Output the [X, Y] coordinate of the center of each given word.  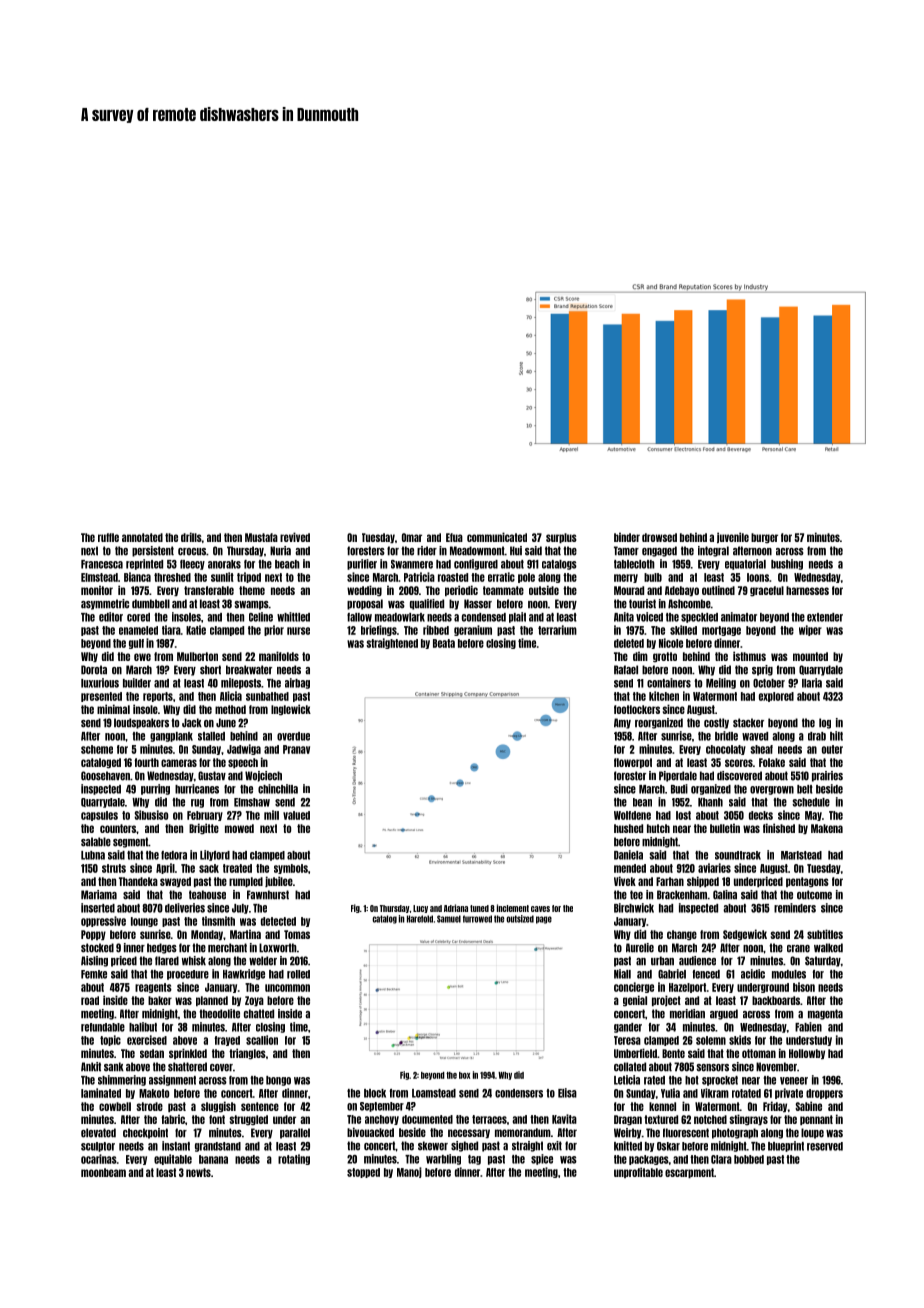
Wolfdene [632, 815]
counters [118, 828]
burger [764, 538]
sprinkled [188, 1053]
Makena [827, 828]
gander [628, 1028]
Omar [412, 537]
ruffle [108, 537]
